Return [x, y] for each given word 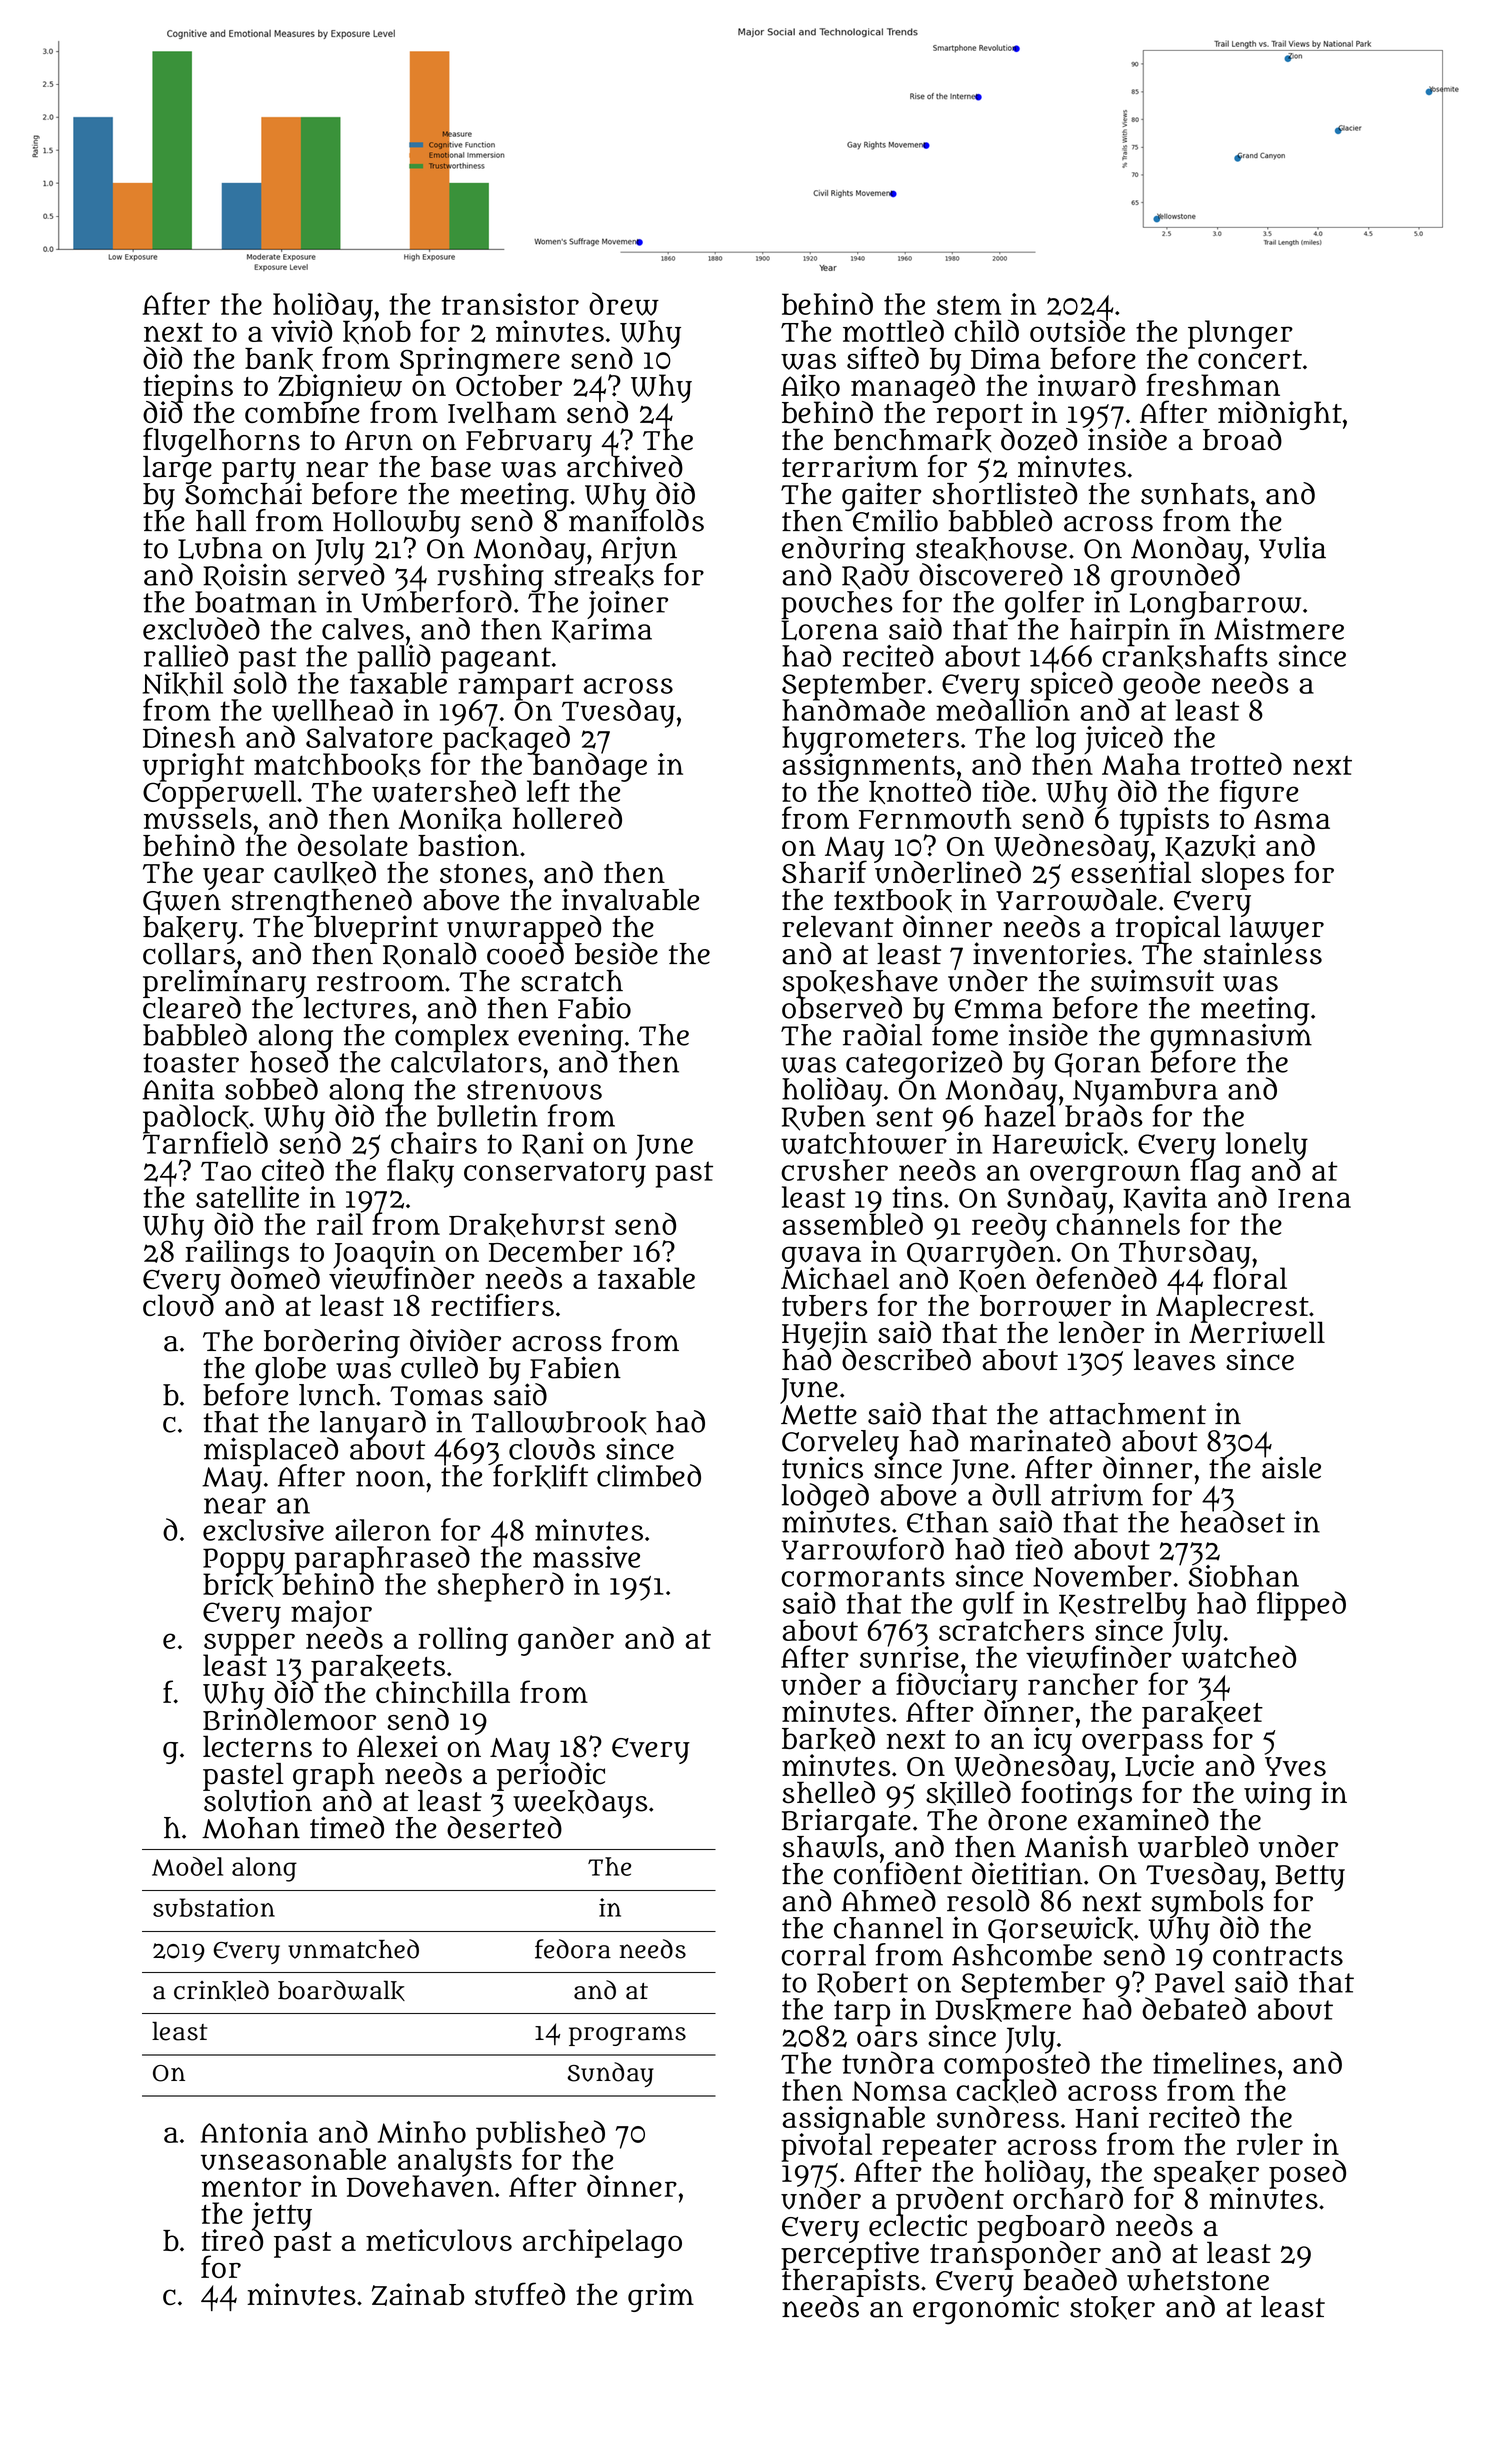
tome [965, 1036]
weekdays [580, 1803]
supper [249, 1644]
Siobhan [1244, 1576]
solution [257, 1801]
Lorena [829, 630]
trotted [1236, 763]
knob [377, 332]
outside [1077, 331]
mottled [893, 330]
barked [828, 1739]
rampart [516, 687]
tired [232, 2240]
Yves [1295, 1767]
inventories [1049, 953]
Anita [179, 1089]
